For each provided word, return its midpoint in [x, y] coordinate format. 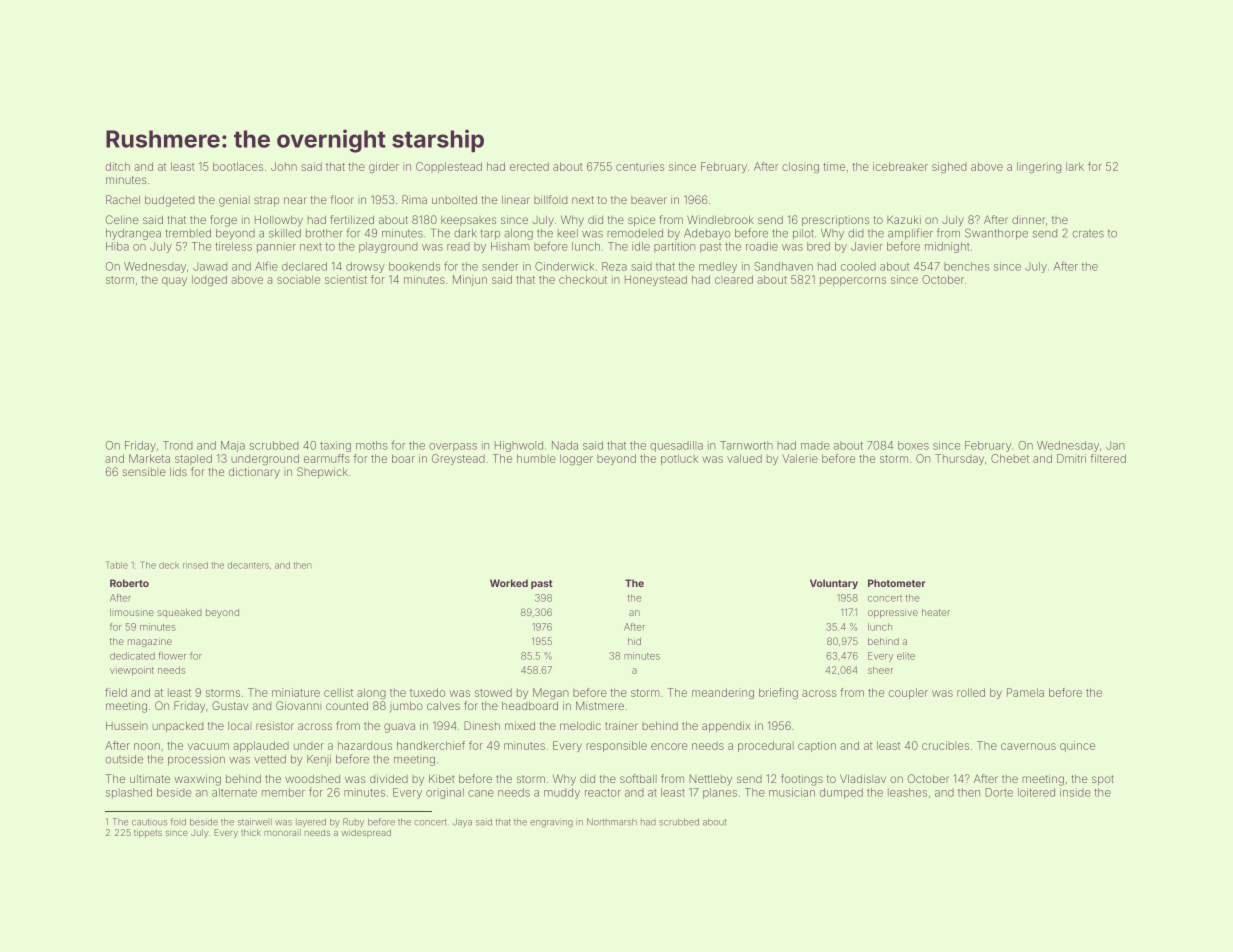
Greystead [458, 459]
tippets [148, 833]
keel [568, 233]
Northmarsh [612, 822]
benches [966, 266]
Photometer [896, 583]
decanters [248, 565]
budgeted [169, 201]
